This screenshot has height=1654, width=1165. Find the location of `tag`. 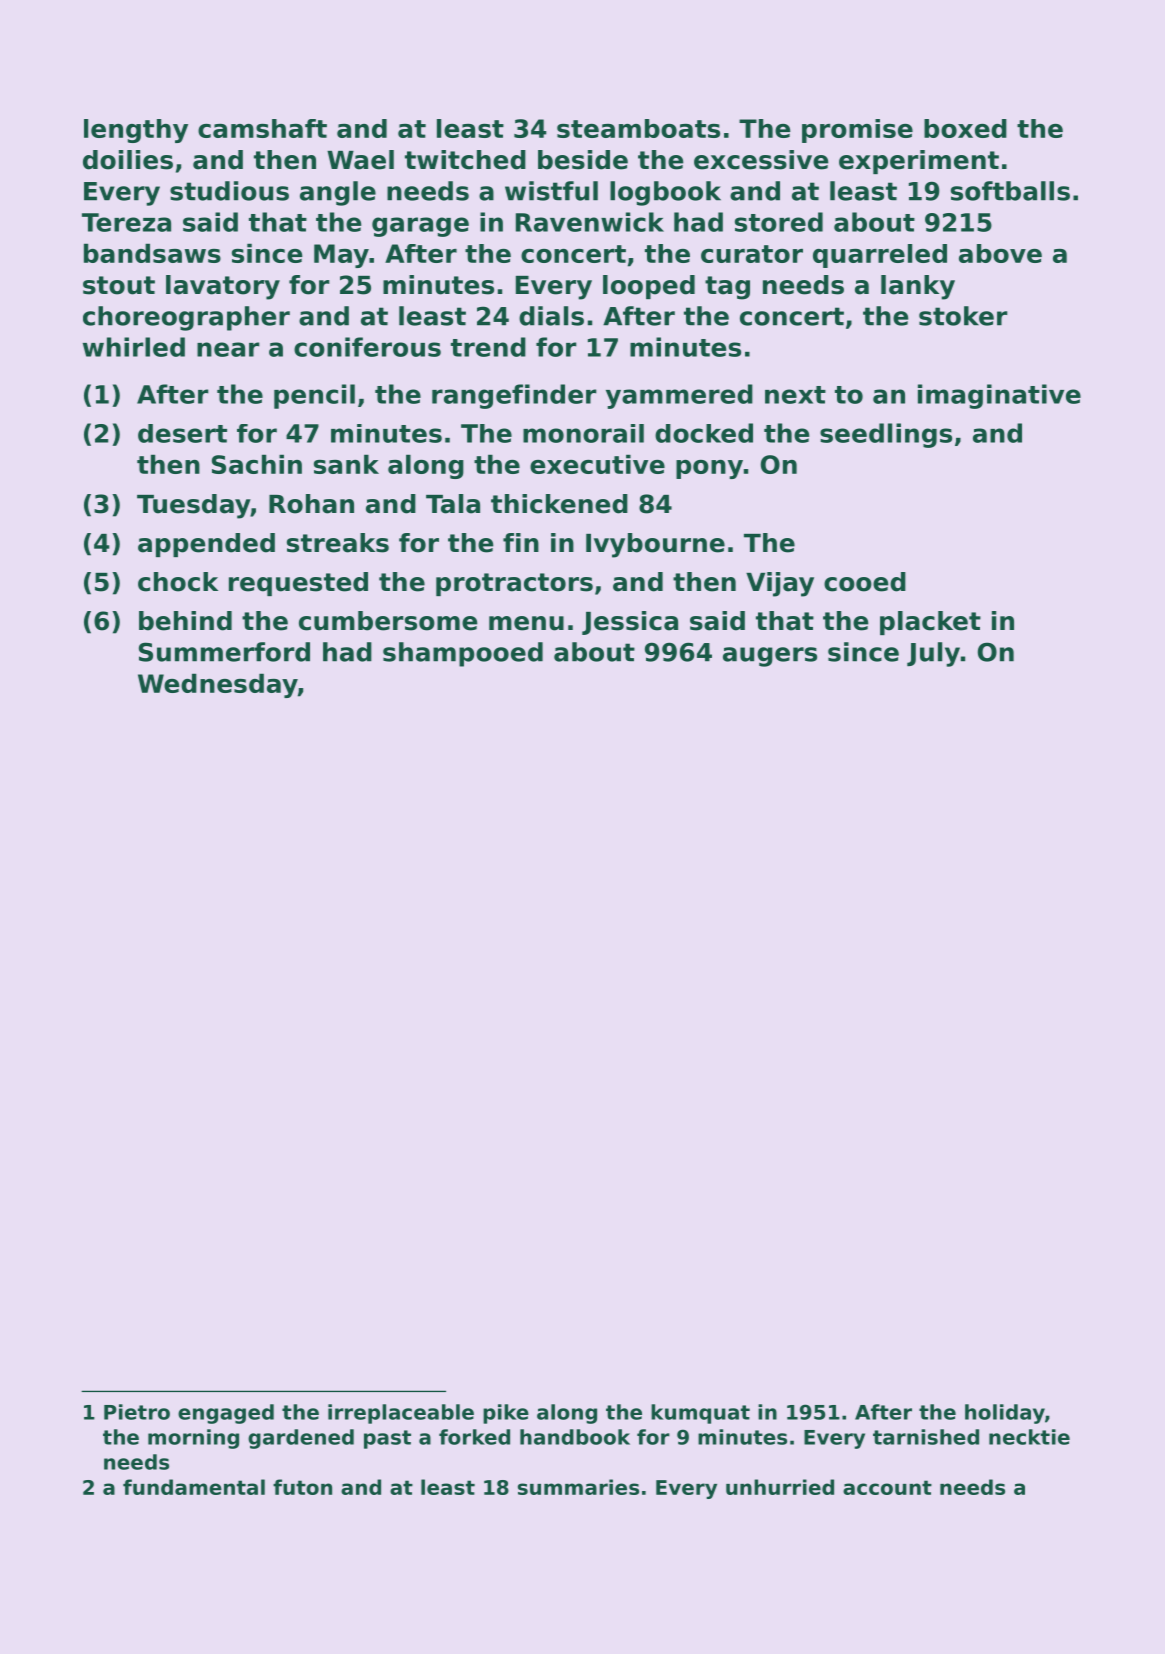

tag is located at coordinates (727, 288).
